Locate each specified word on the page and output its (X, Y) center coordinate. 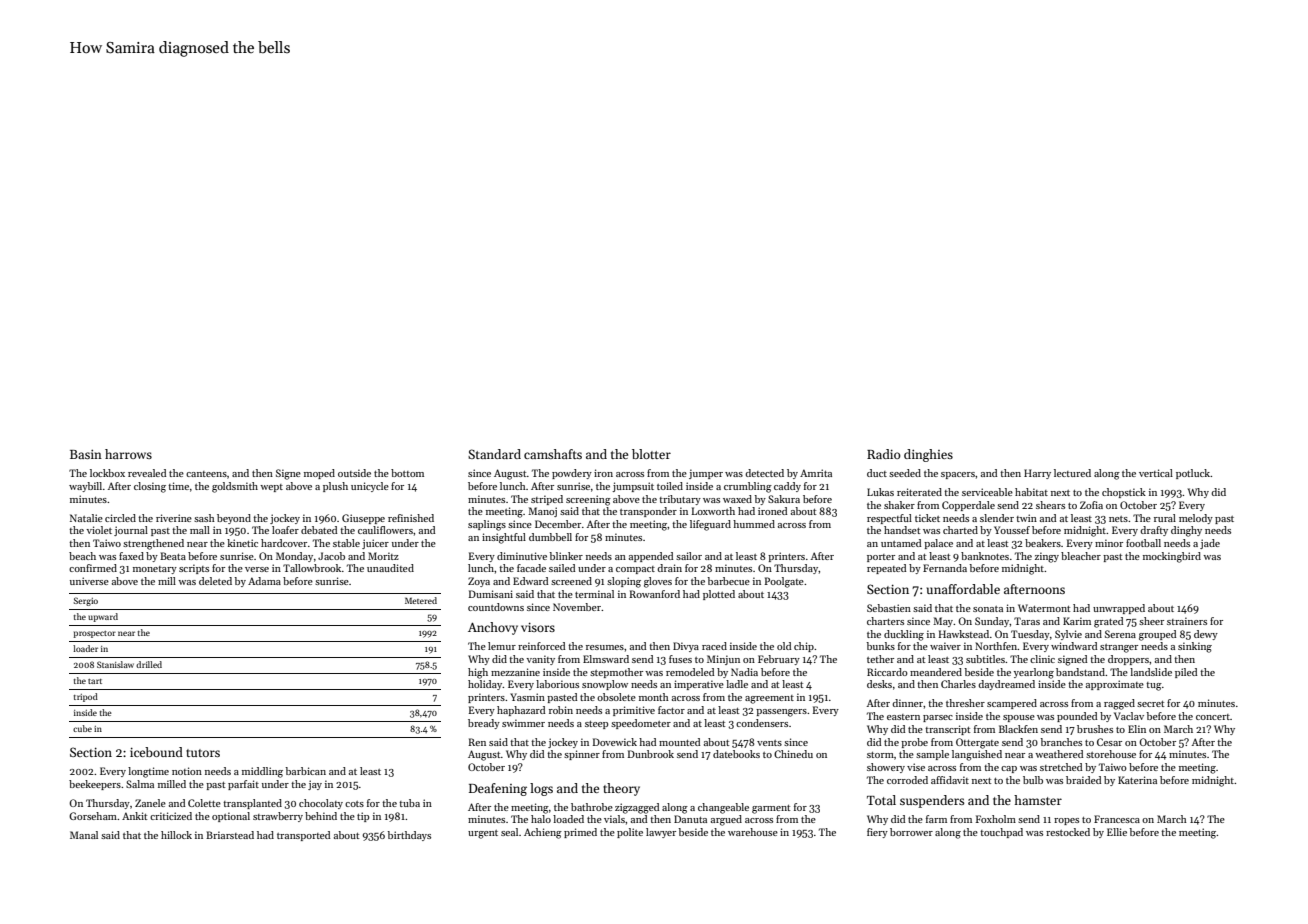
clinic (1042, 659)
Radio (884, 454)
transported (303, 836)
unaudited (390, 568)
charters (885, 621)
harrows (128, 454)
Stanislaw (115, 664)
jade (1210, 544)
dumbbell (550, 537)
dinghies (928, 455)
